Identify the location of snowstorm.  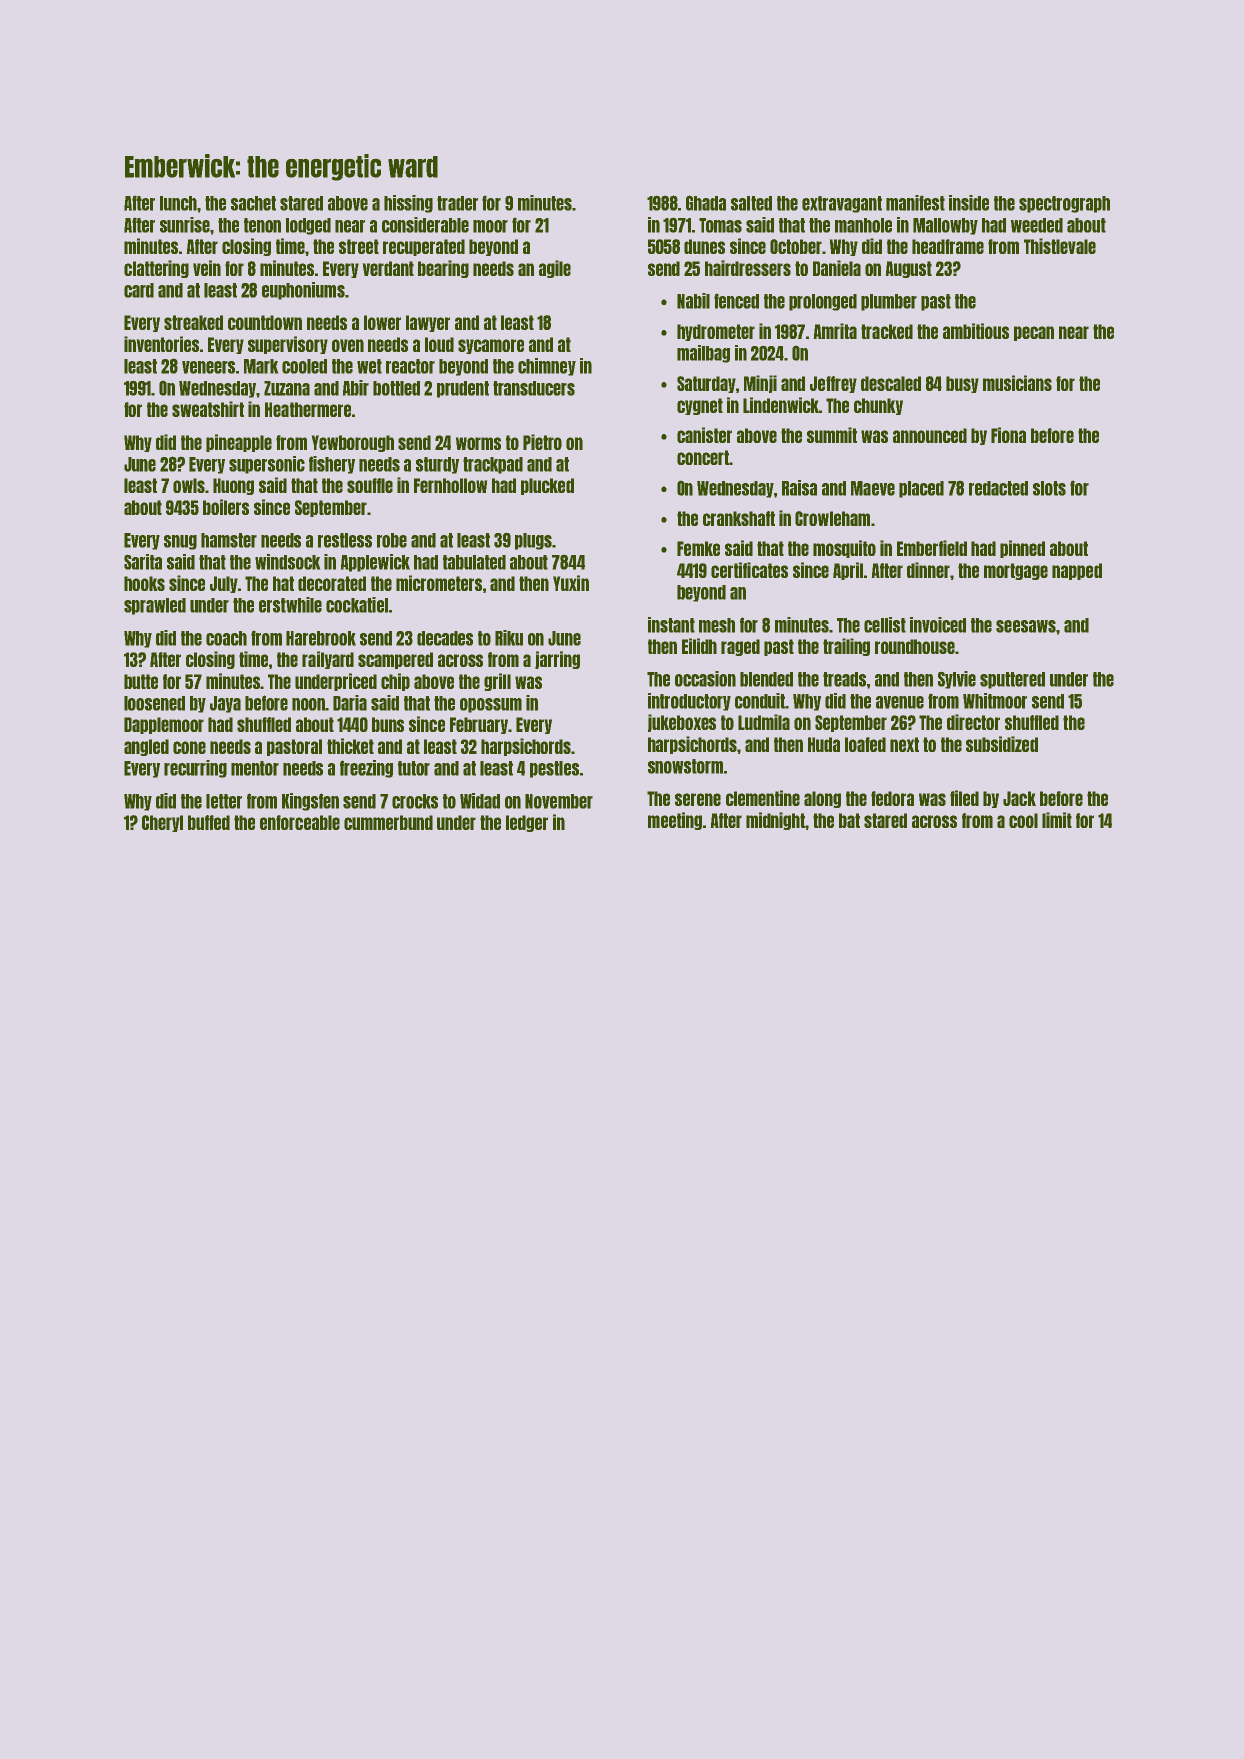
(685, 766).
